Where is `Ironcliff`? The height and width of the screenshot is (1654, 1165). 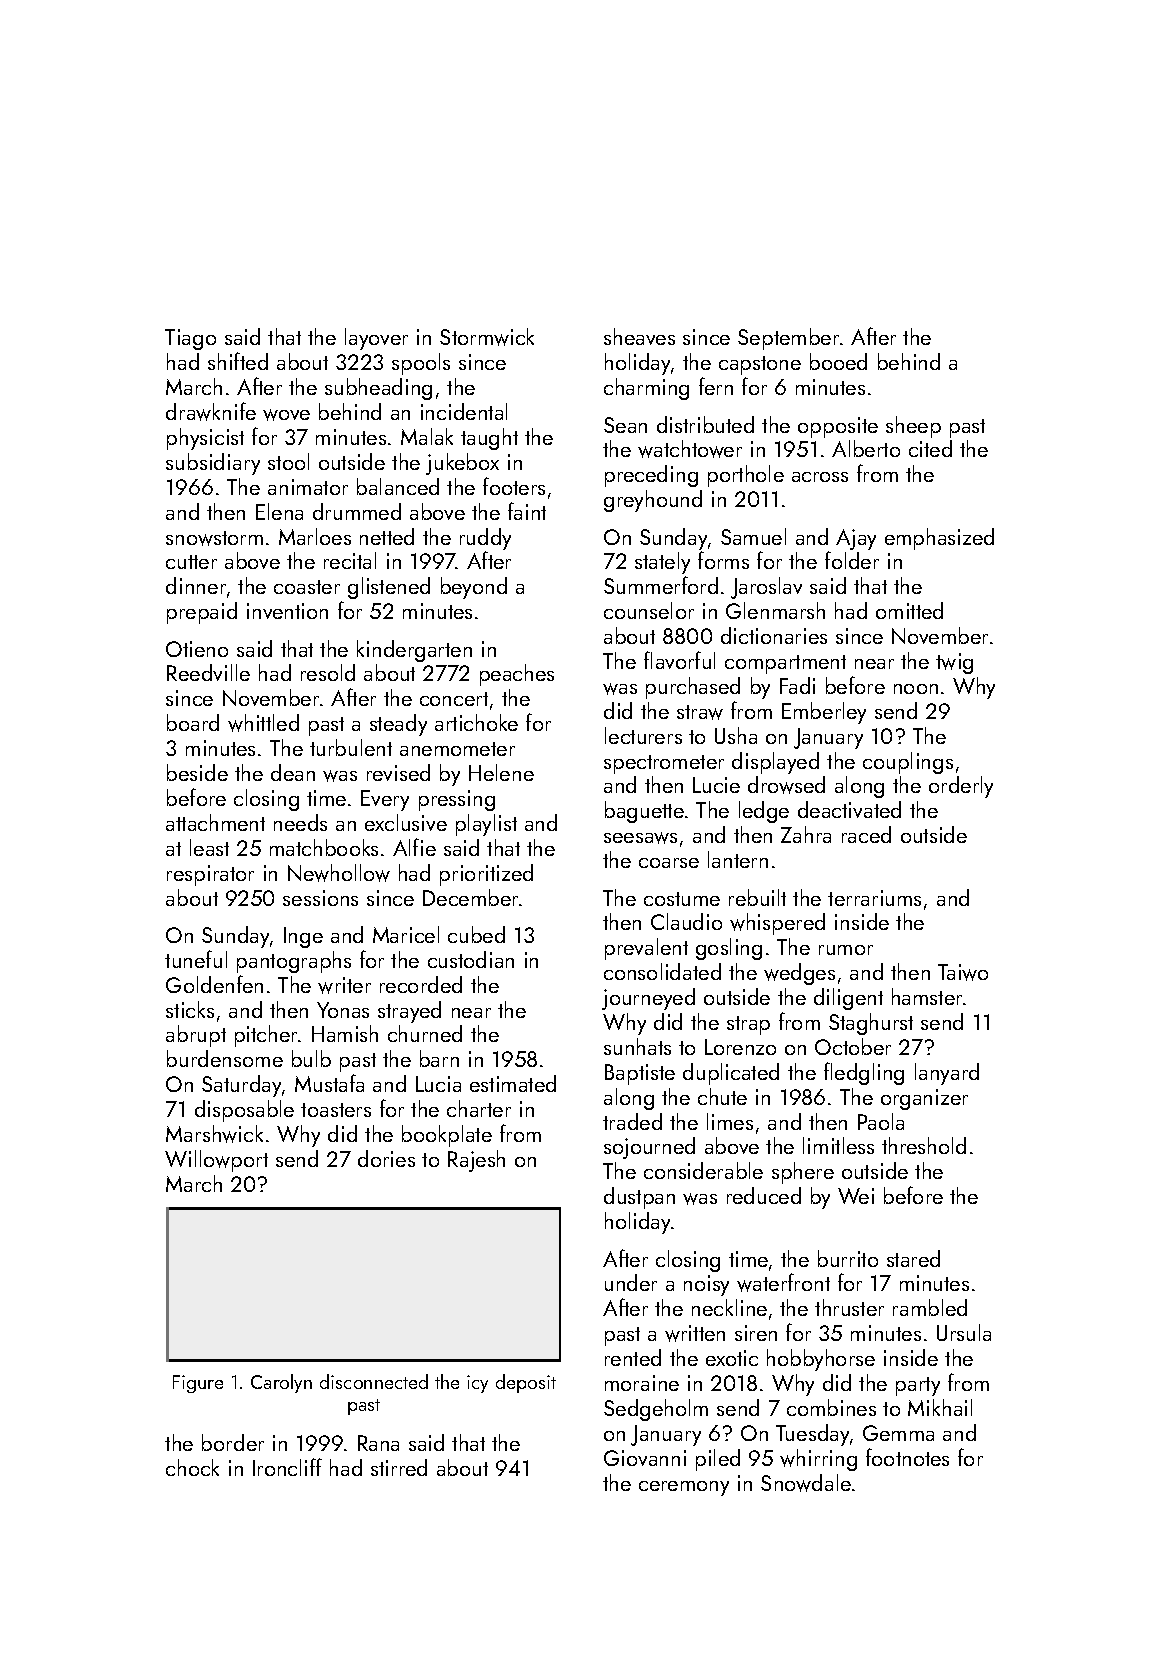
Ironcliff is located at coordinates (287, 1467).
